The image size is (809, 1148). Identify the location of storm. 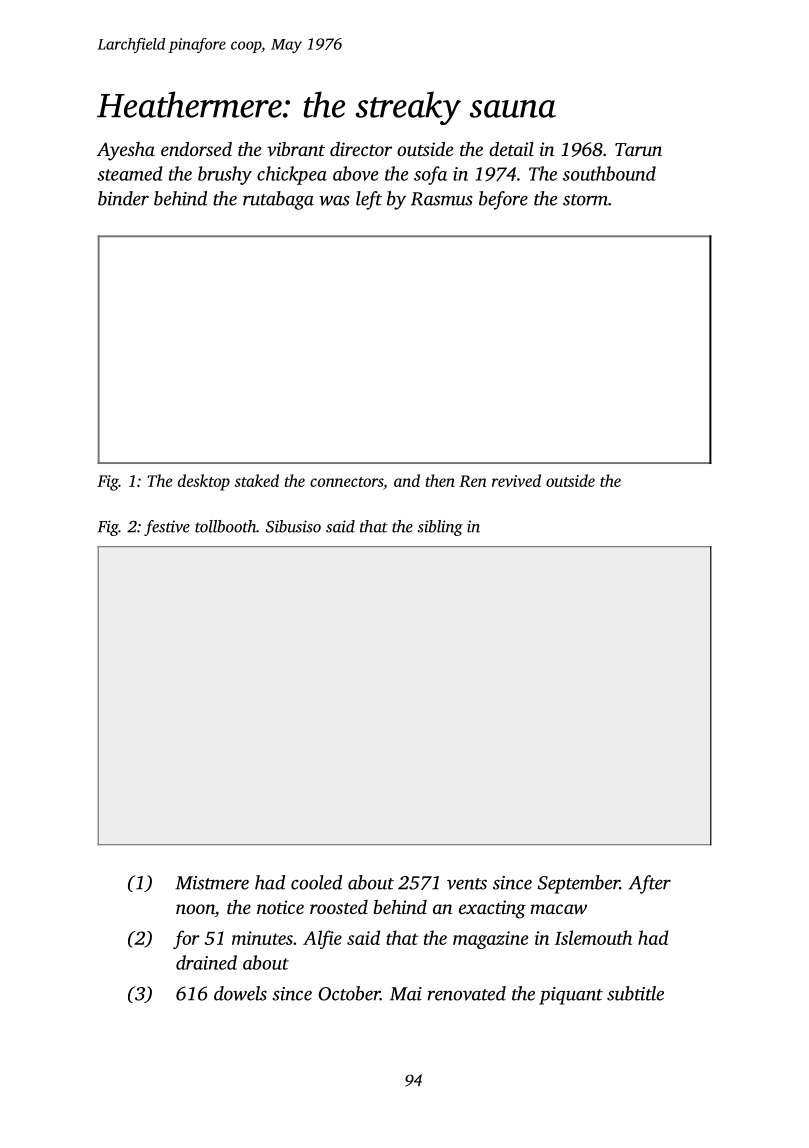
(585, 200).
